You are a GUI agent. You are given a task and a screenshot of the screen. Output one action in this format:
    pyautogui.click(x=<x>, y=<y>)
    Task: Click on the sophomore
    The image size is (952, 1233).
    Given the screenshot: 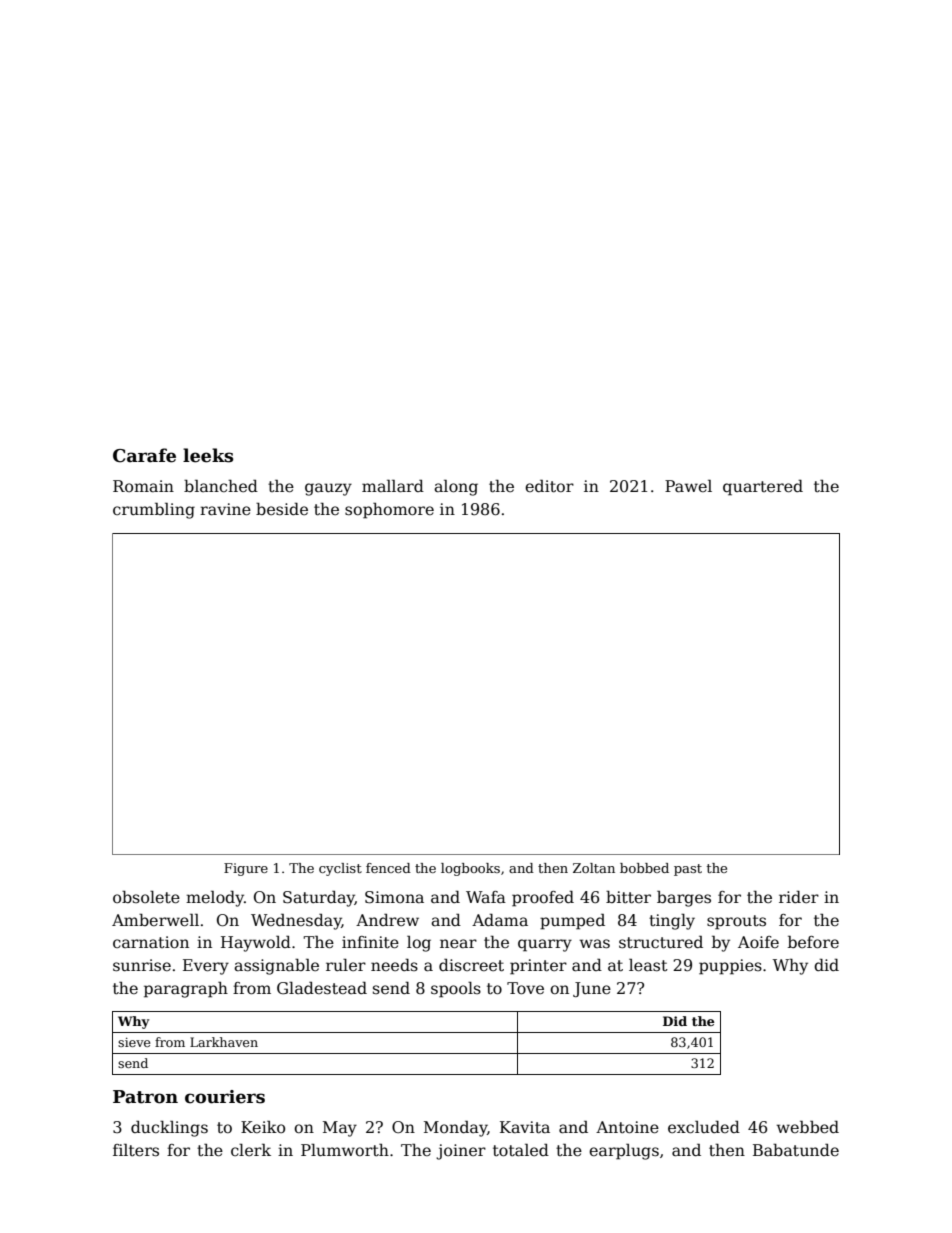 What is the action you would take?
    pyautogui.click(x=389, y=510)
